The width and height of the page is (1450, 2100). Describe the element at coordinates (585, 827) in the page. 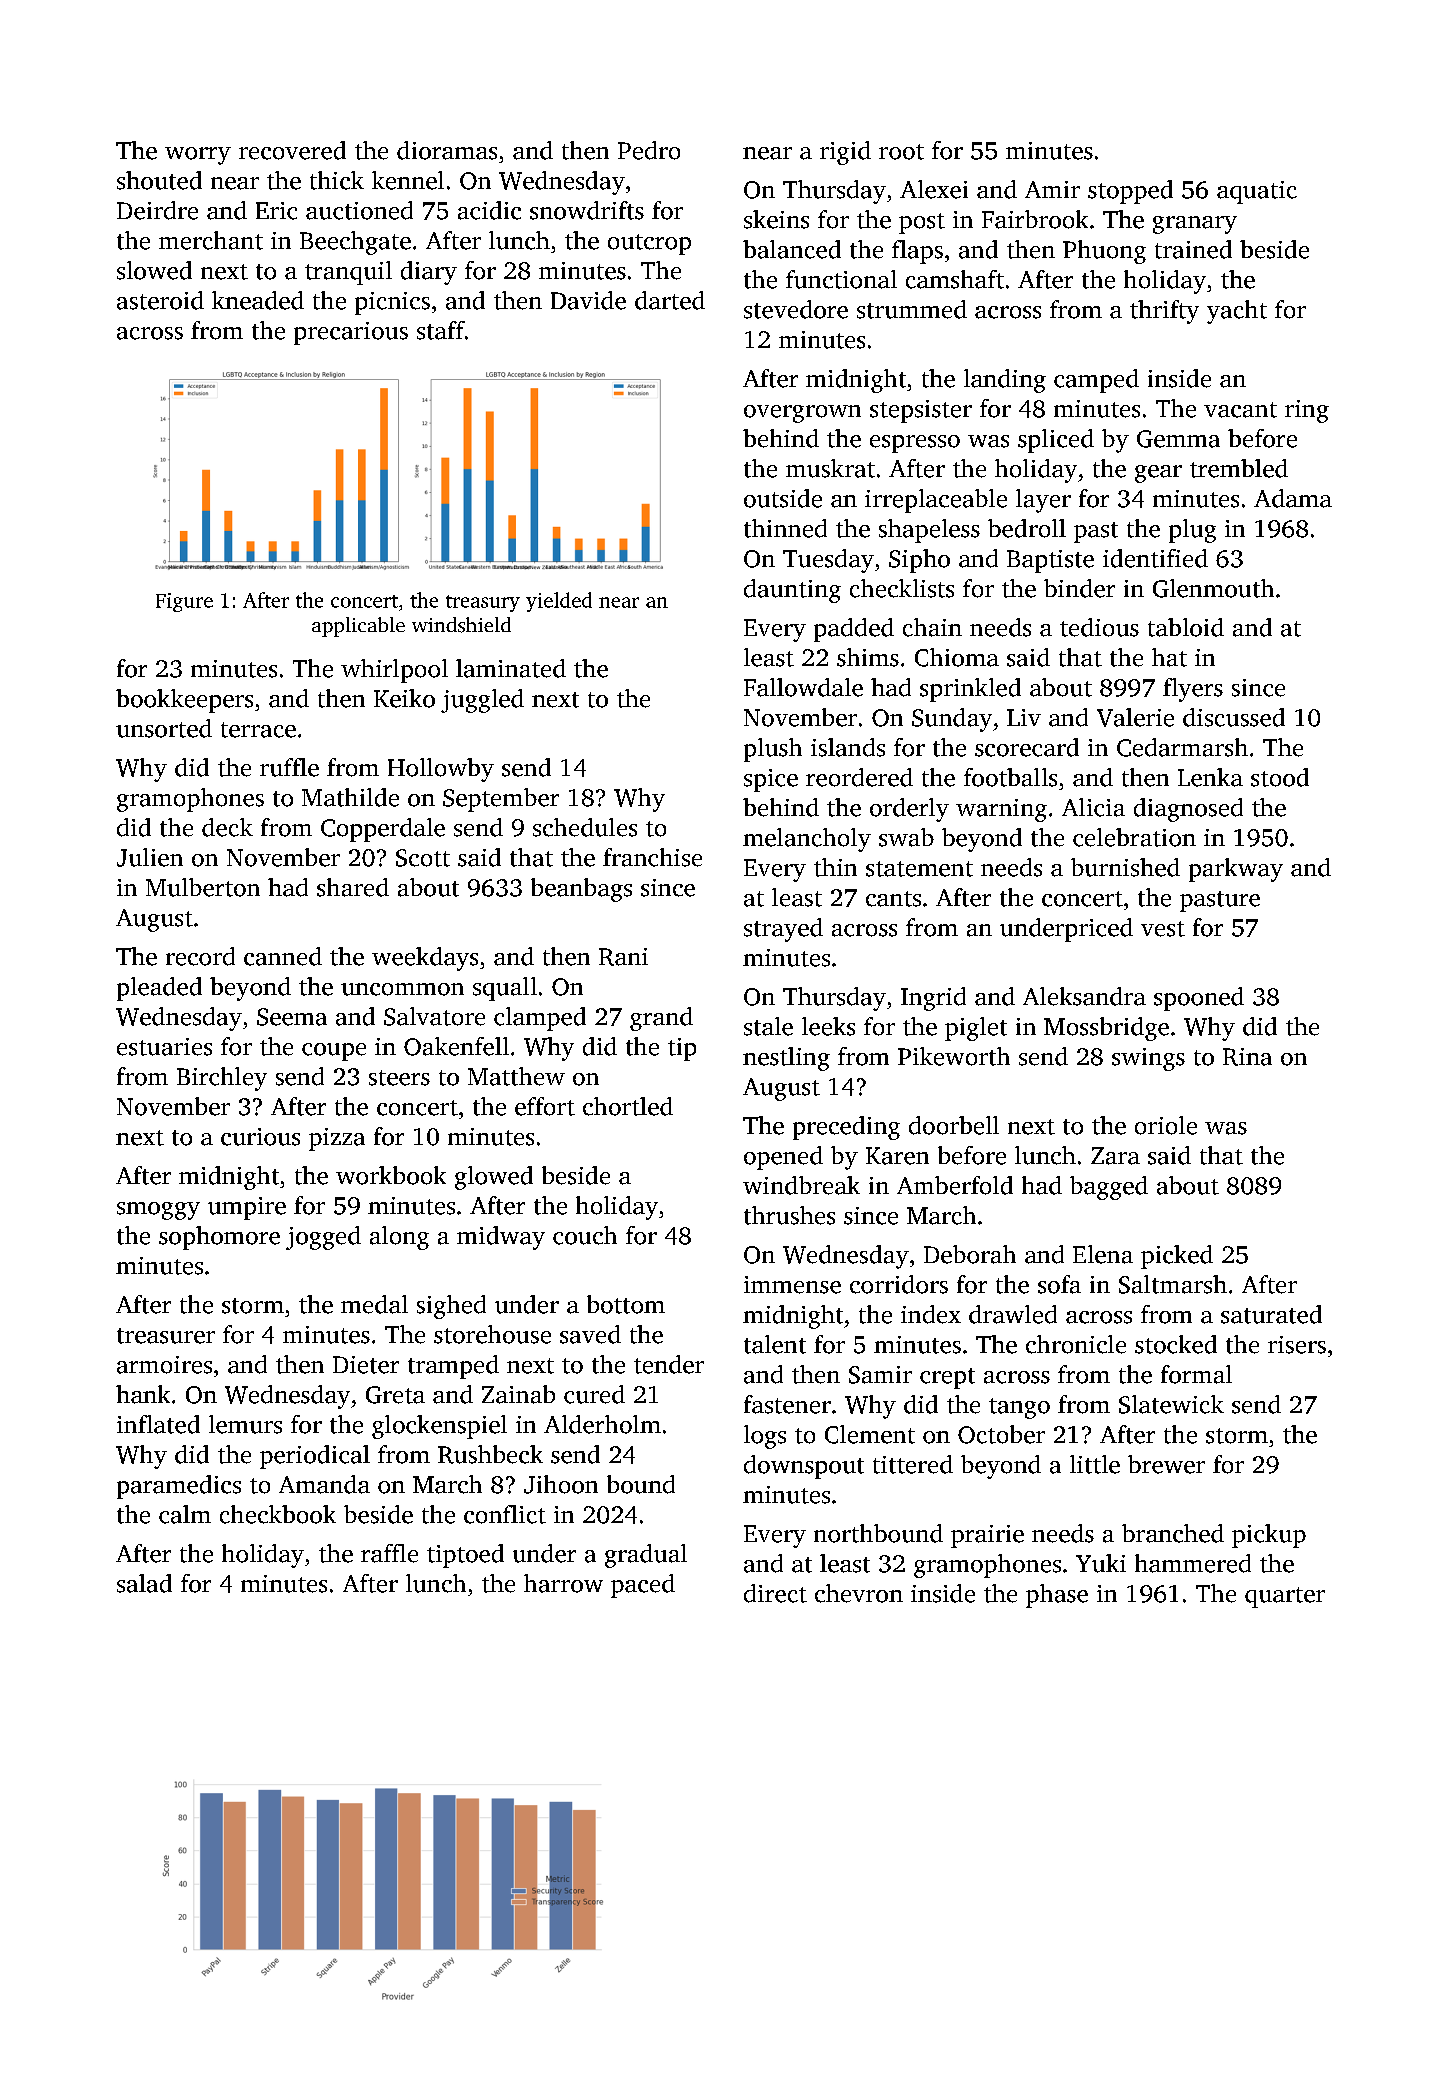

I see `schedules` at that location.
